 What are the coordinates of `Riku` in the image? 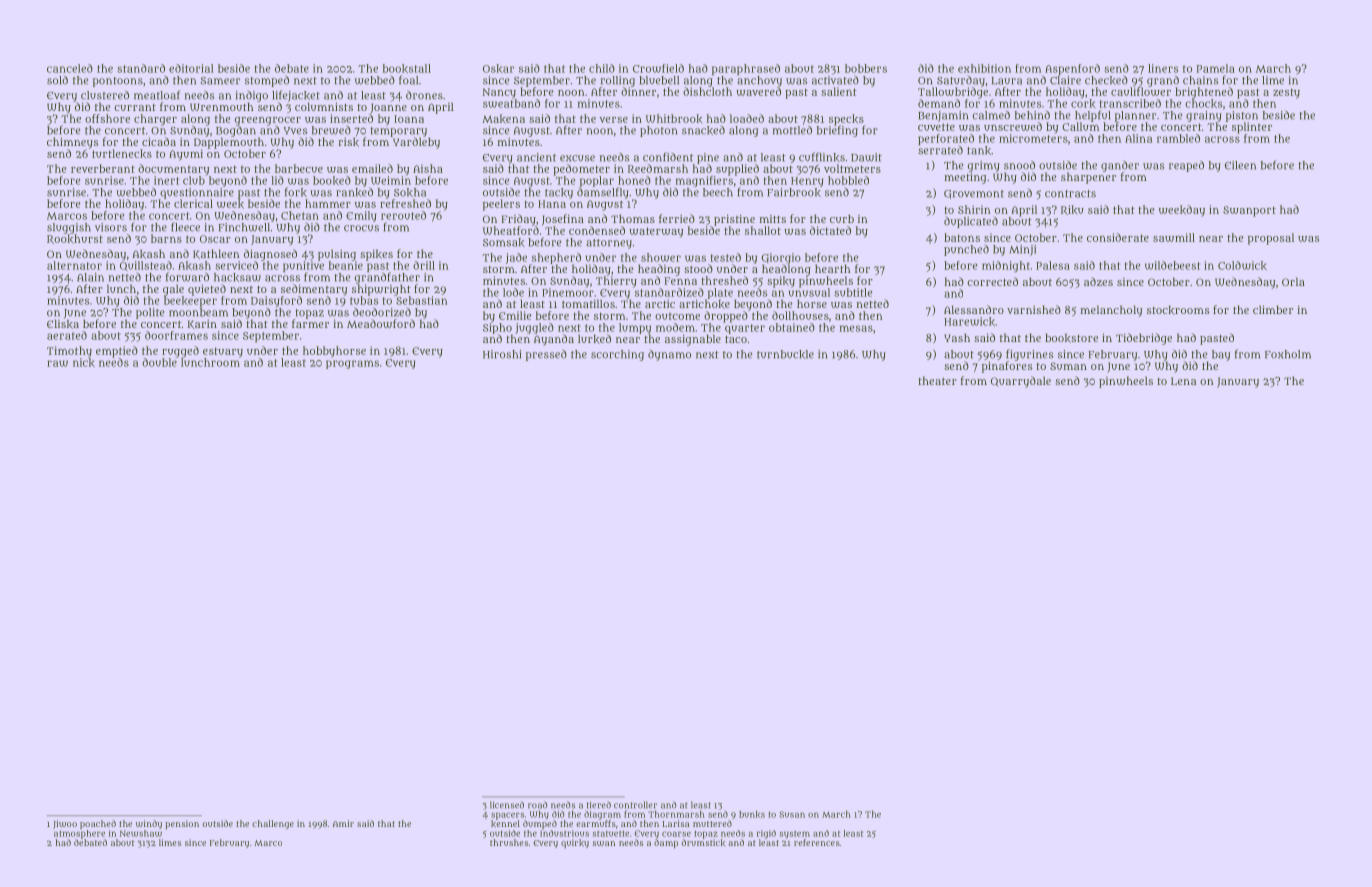 It's located at (1072, 210).
